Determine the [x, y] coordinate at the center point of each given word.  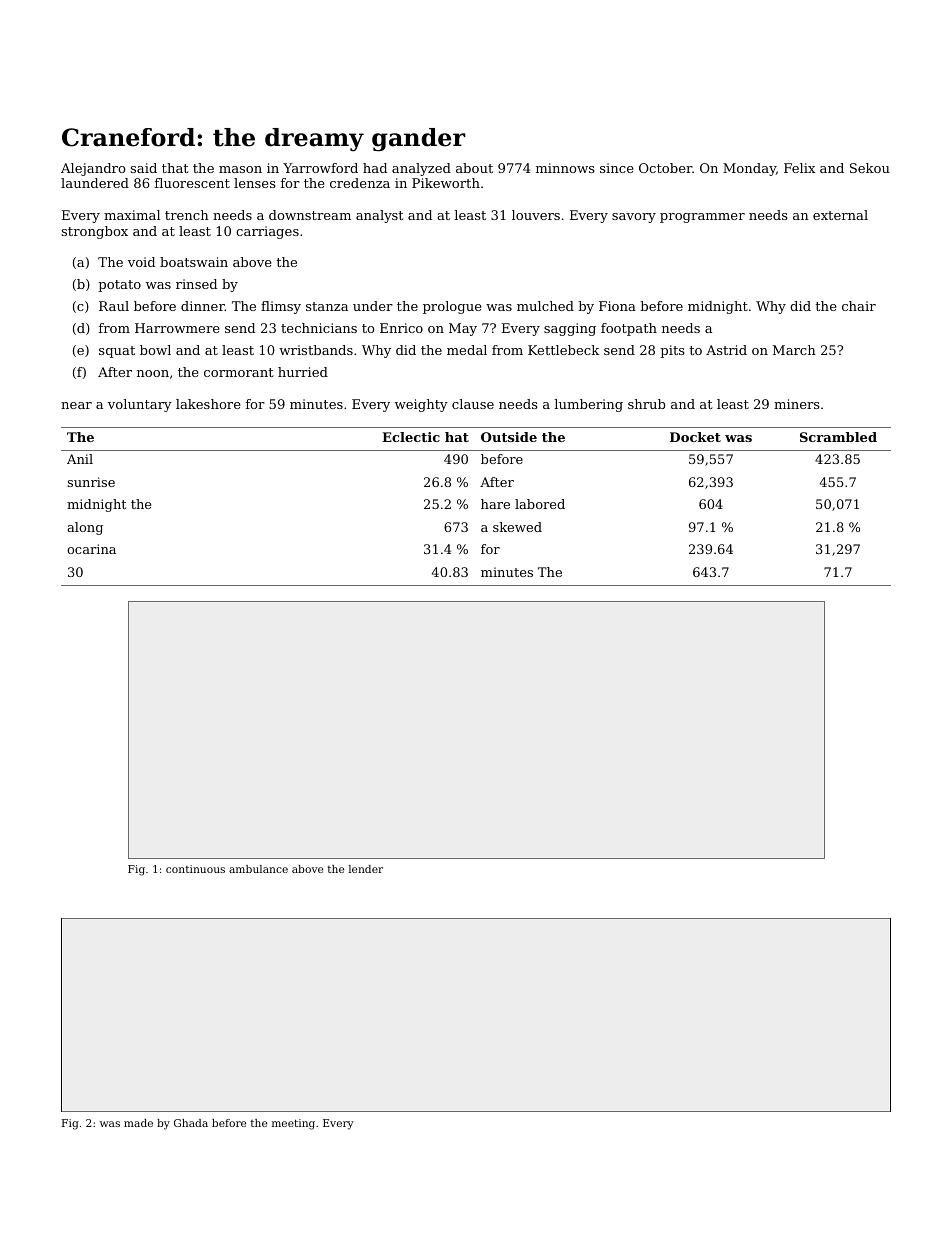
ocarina [91, 549]
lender [366, 869]
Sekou [870, 168]
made [138, 1123]
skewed [517, 527]
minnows [565, 168]
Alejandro [93, 169]
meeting [293, 1124]
